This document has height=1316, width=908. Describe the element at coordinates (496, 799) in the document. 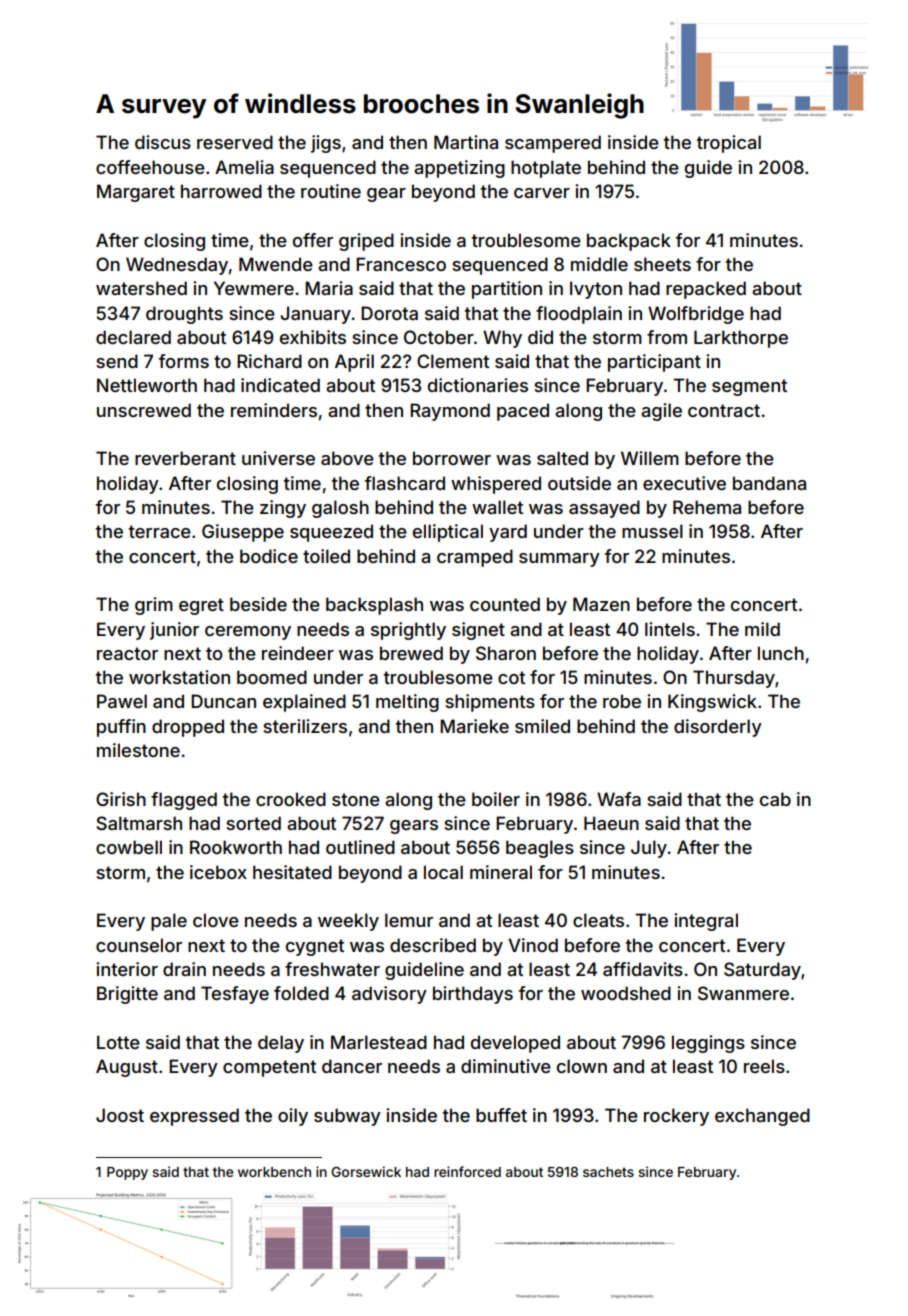

I see `boiler` at that location.
